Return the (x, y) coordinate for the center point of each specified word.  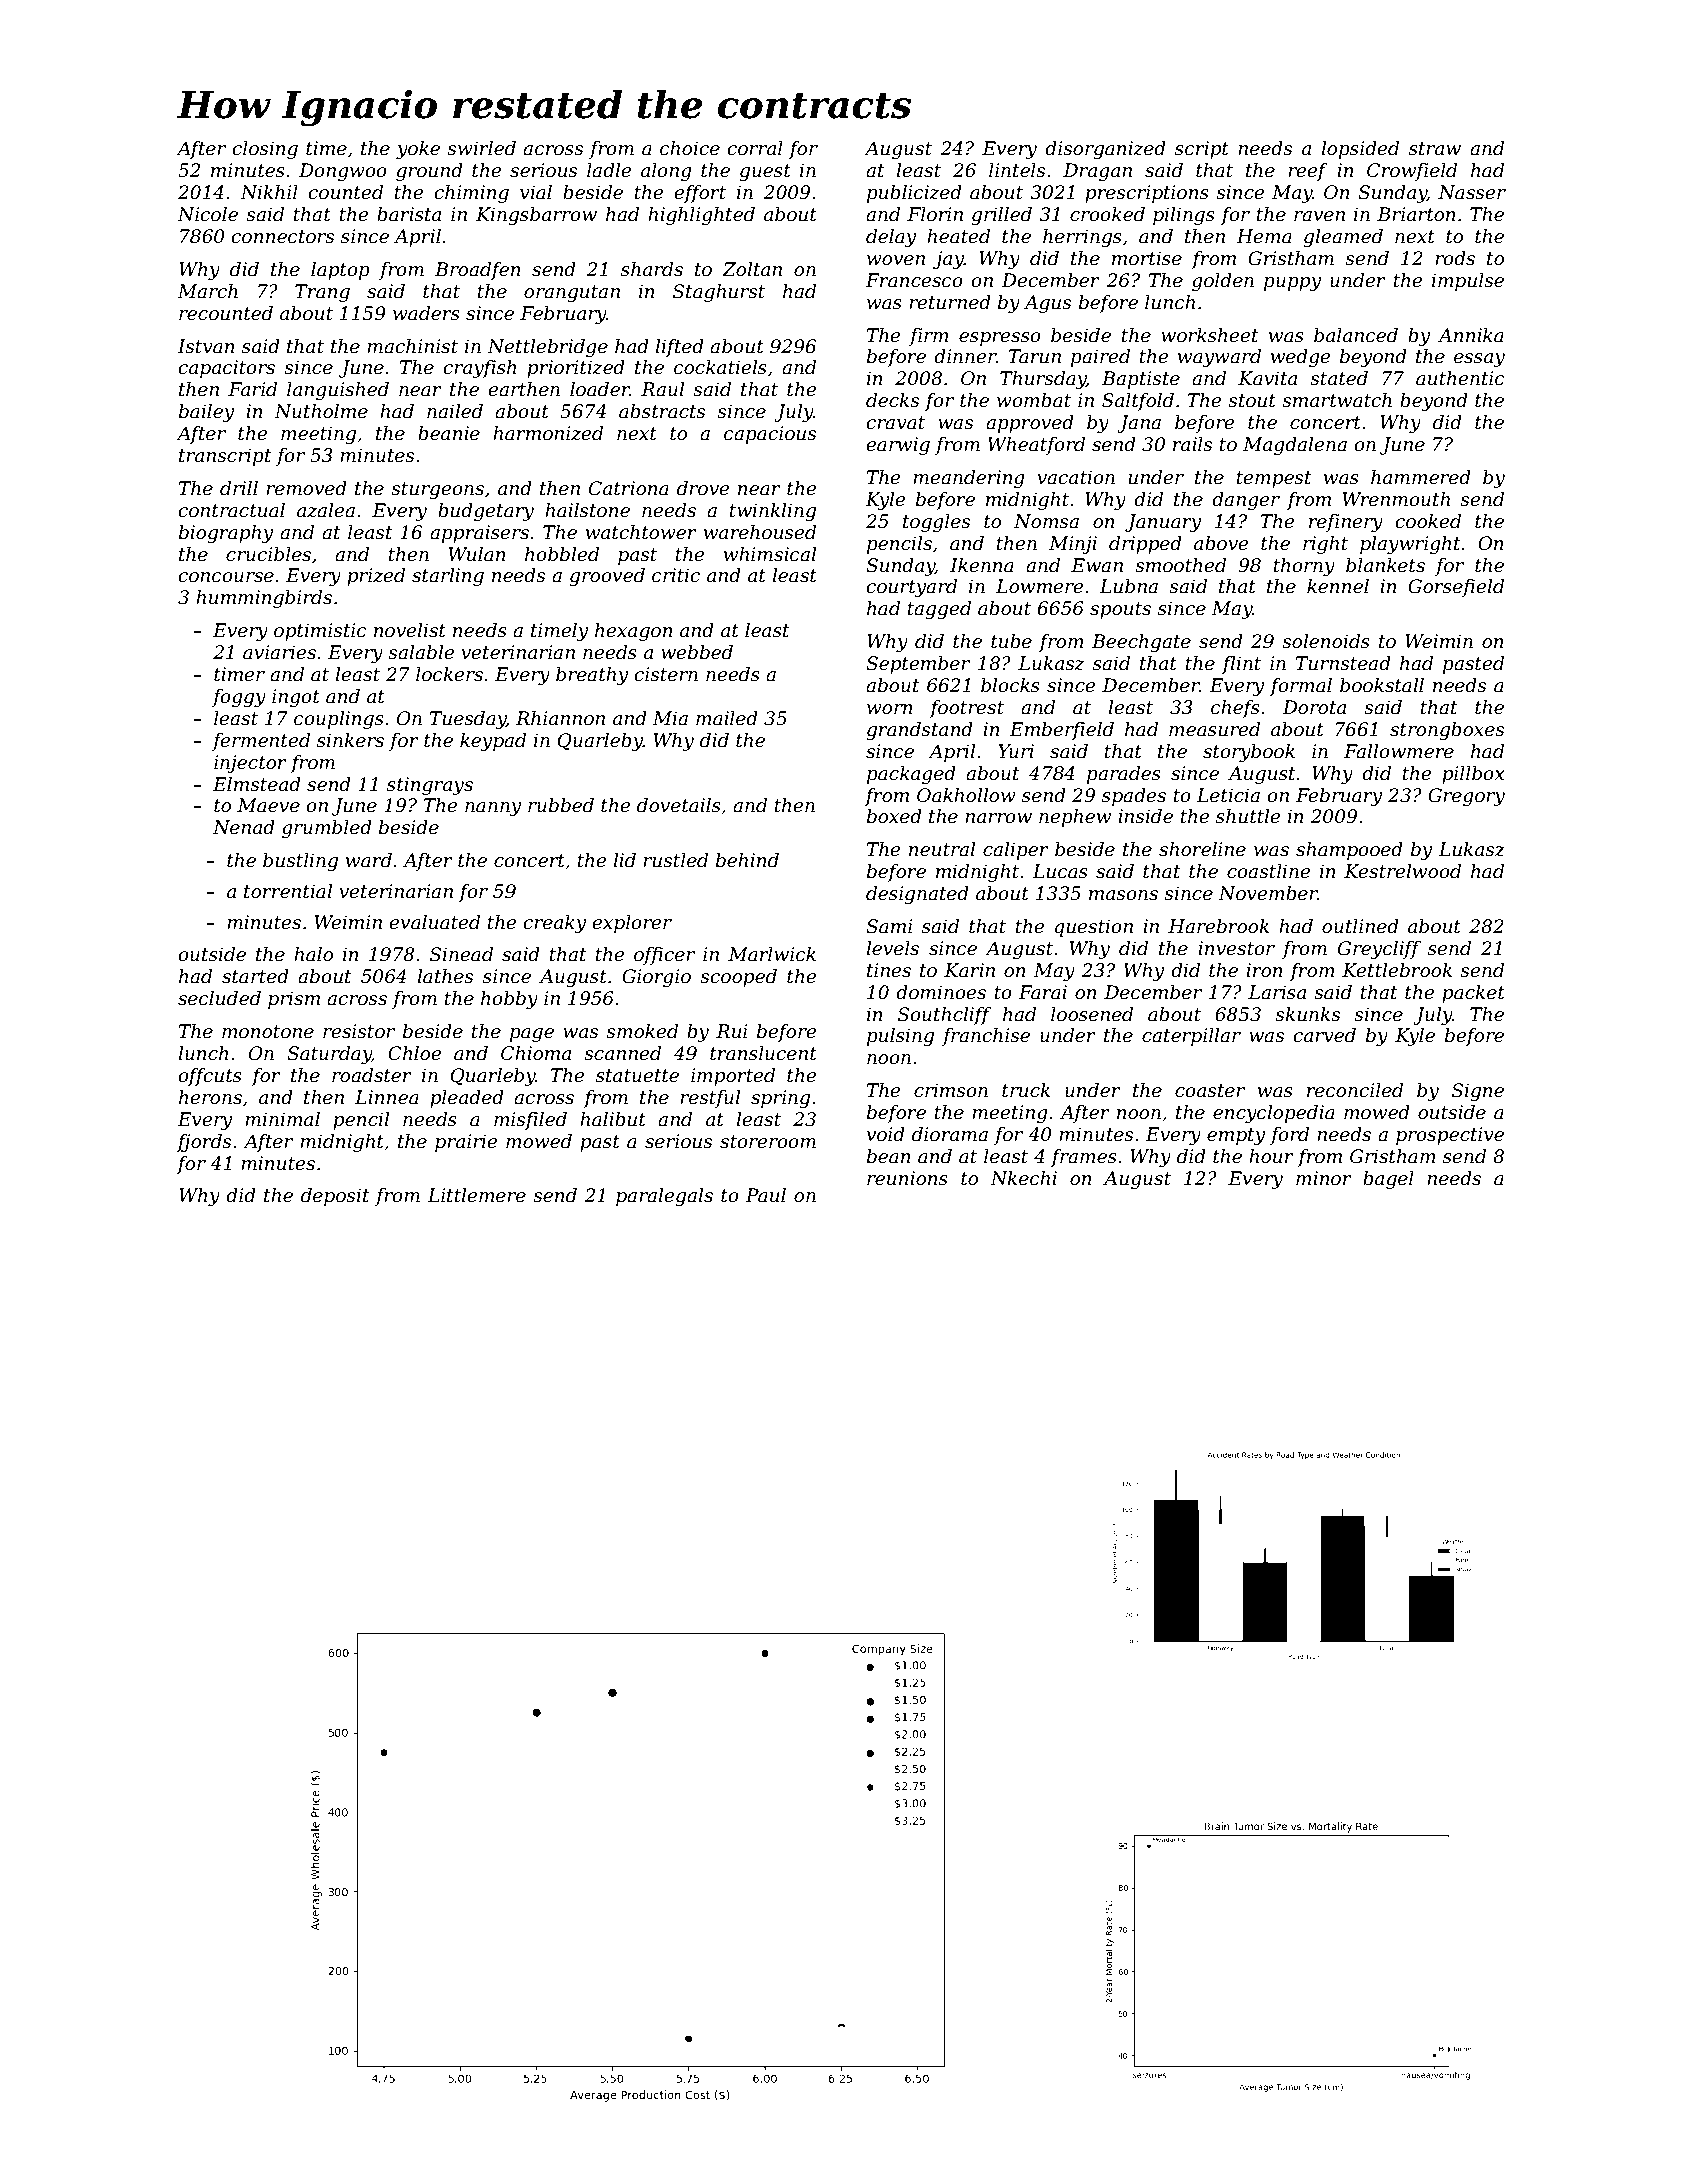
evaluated (434, 922)
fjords (204, 1143)
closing (265, 150)
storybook (1249, 753)
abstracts (662, 411)
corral (755, 148)
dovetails (679, 805)
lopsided (1360, 150)
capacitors (226, 369)
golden (1223, 282)
